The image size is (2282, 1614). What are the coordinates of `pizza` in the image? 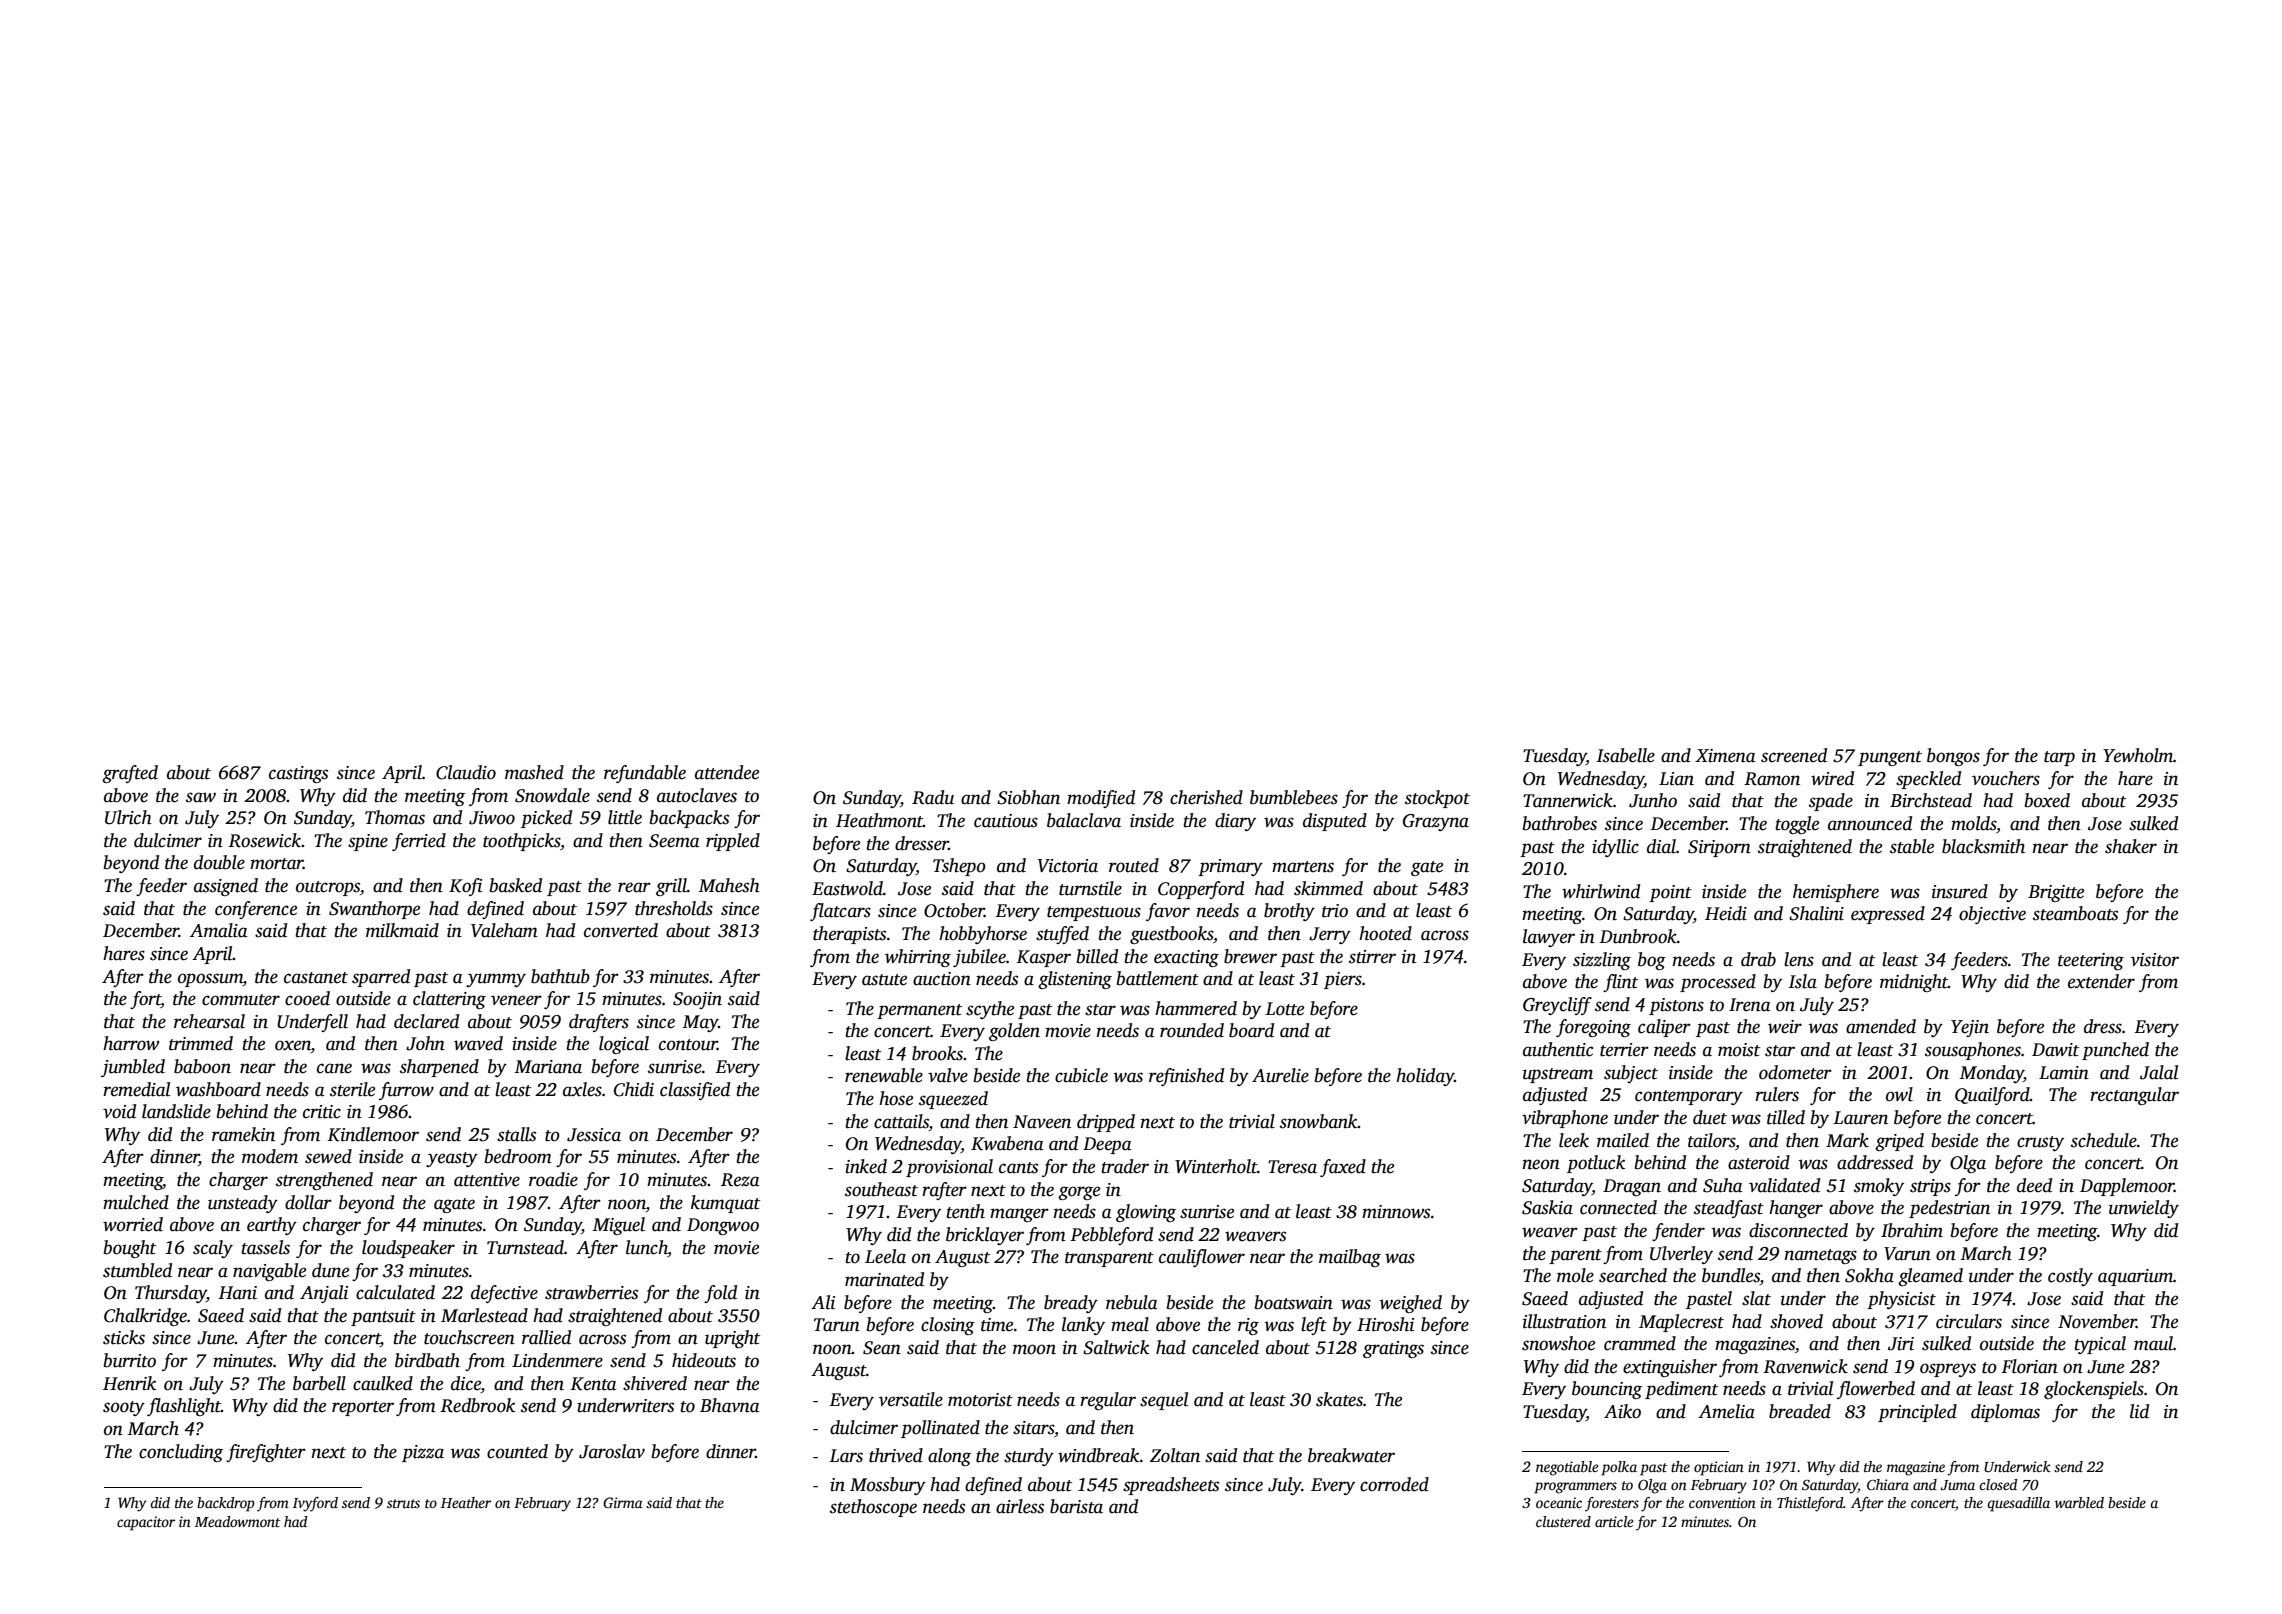 It's located at (423, 1453).
